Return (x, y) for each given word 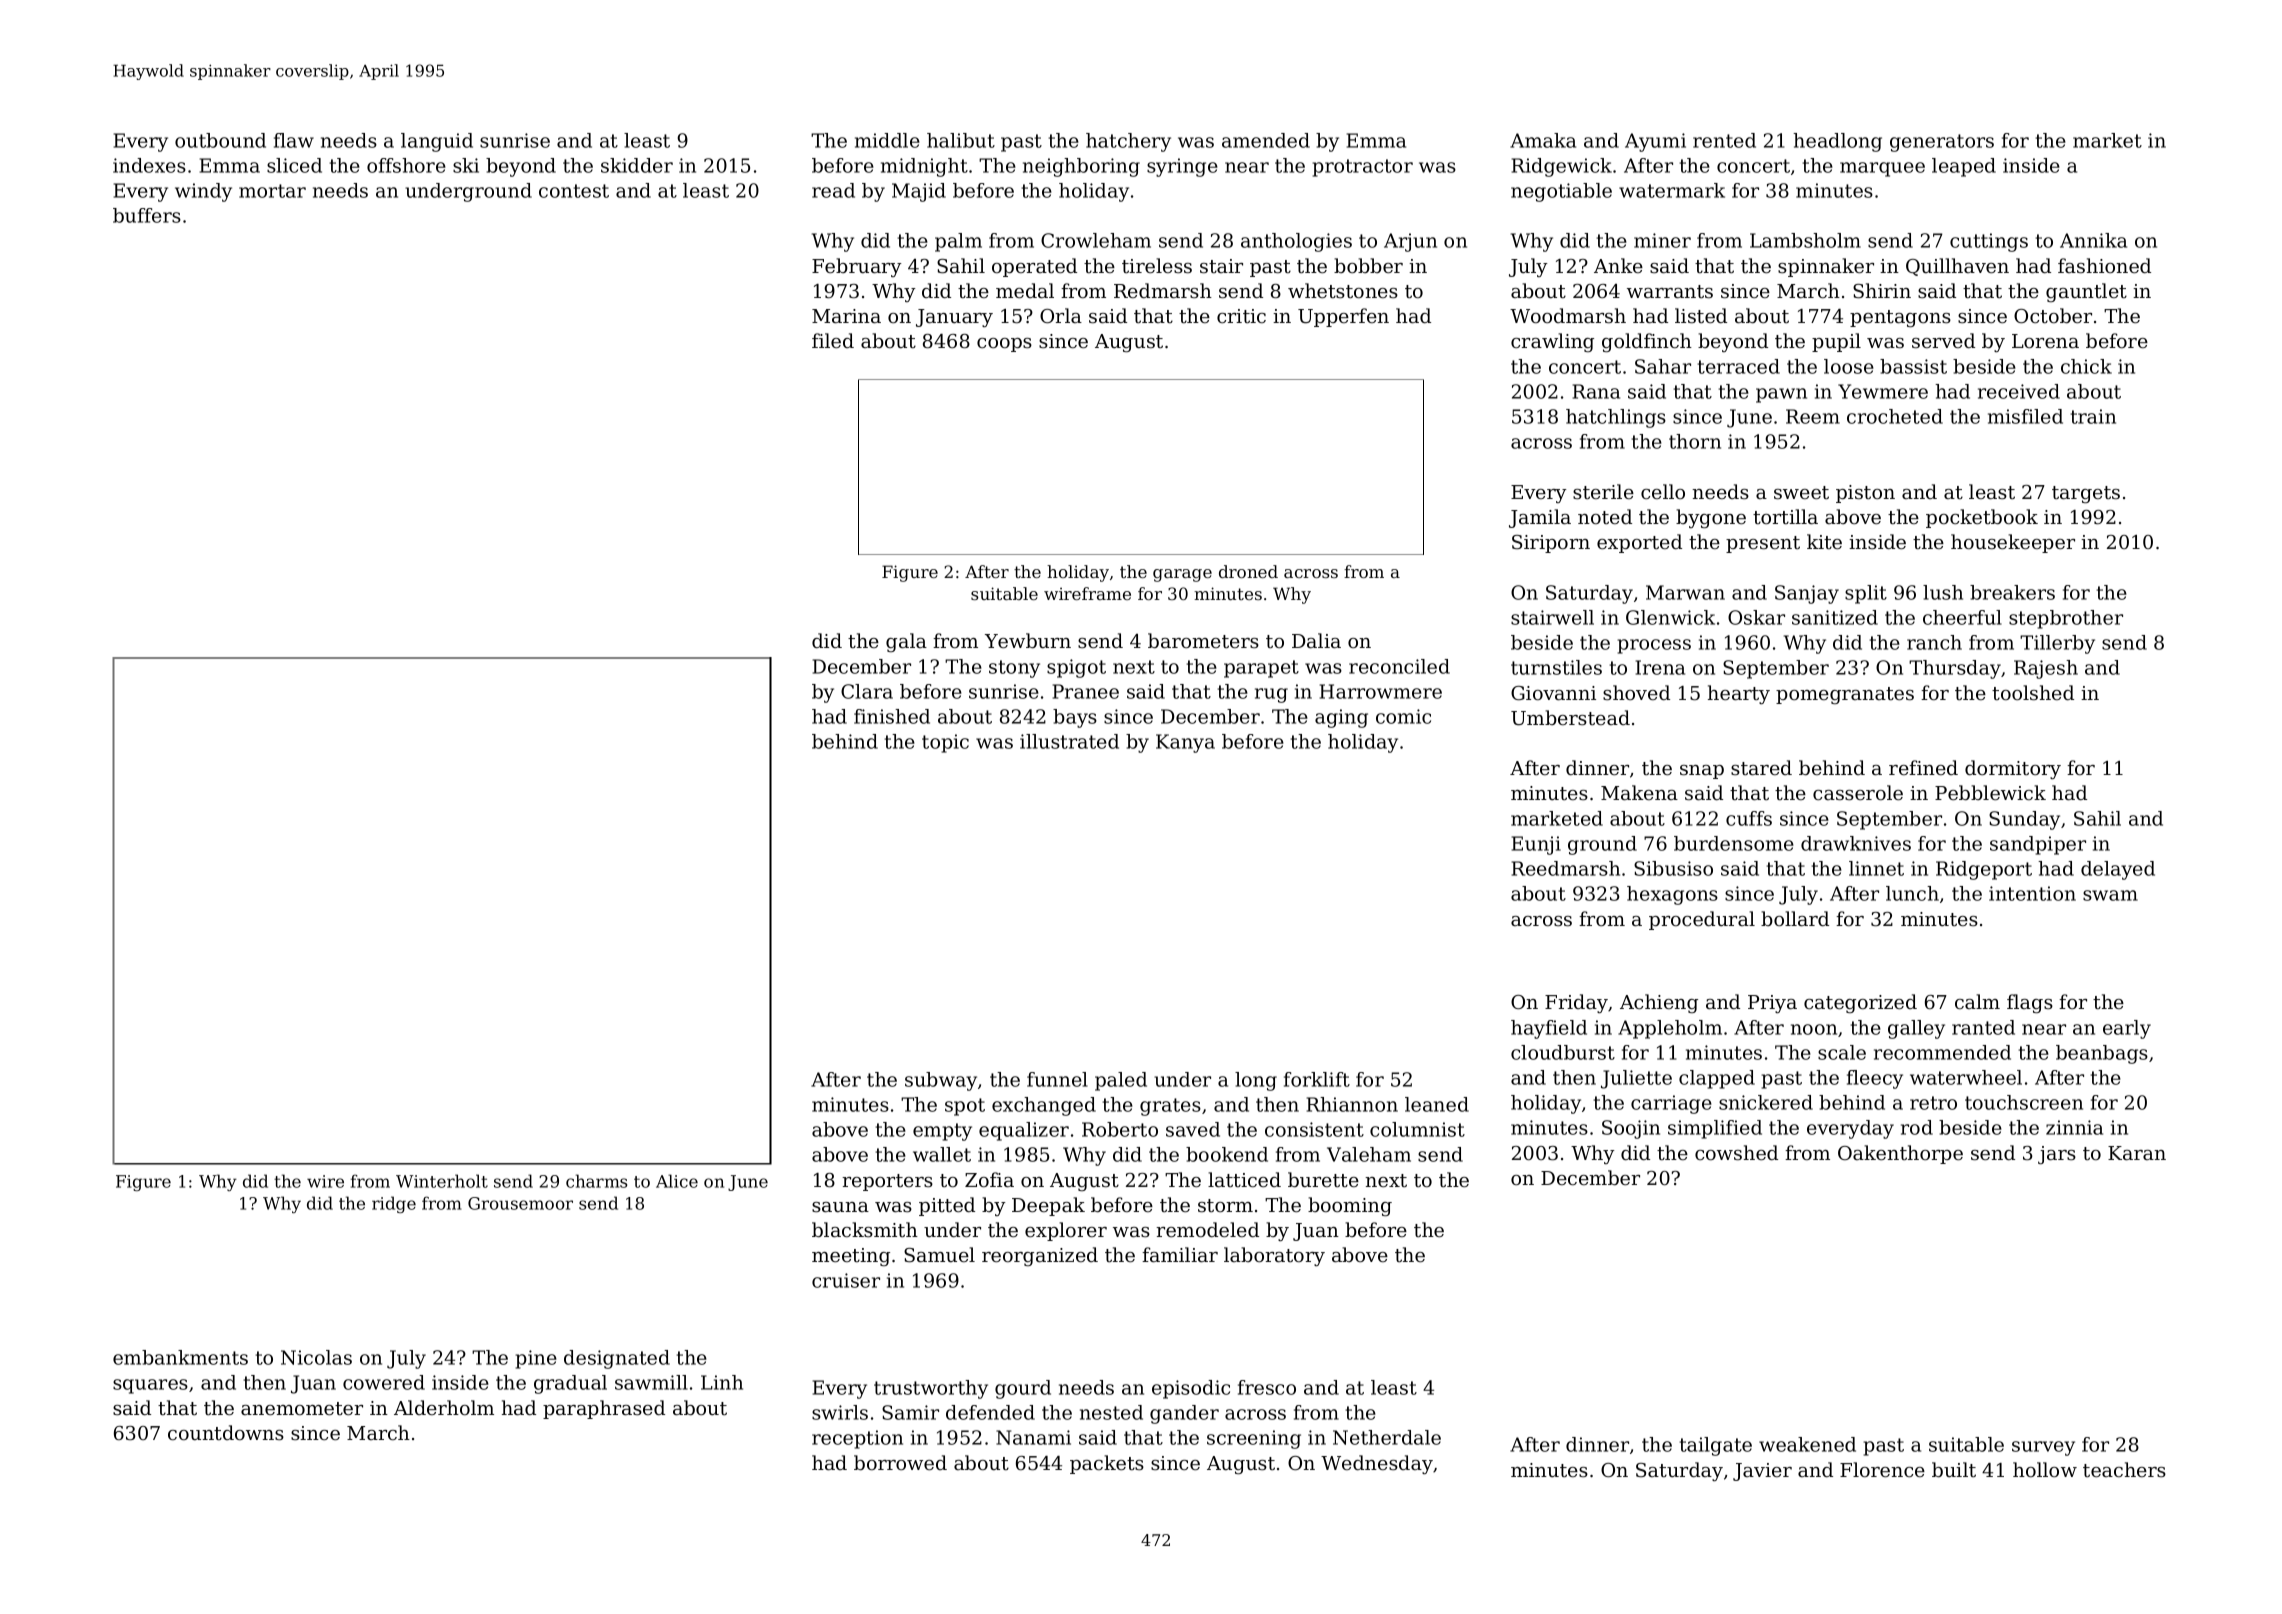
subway (941, 1081)
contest (574, 191)
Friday (1576, 1003)
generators (1942, 143)
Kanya (1185, 743)
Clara (867, 691)
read (833, 190)
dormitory (2013, 769)
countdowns (226, 1433)
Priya (1772, 1004)
